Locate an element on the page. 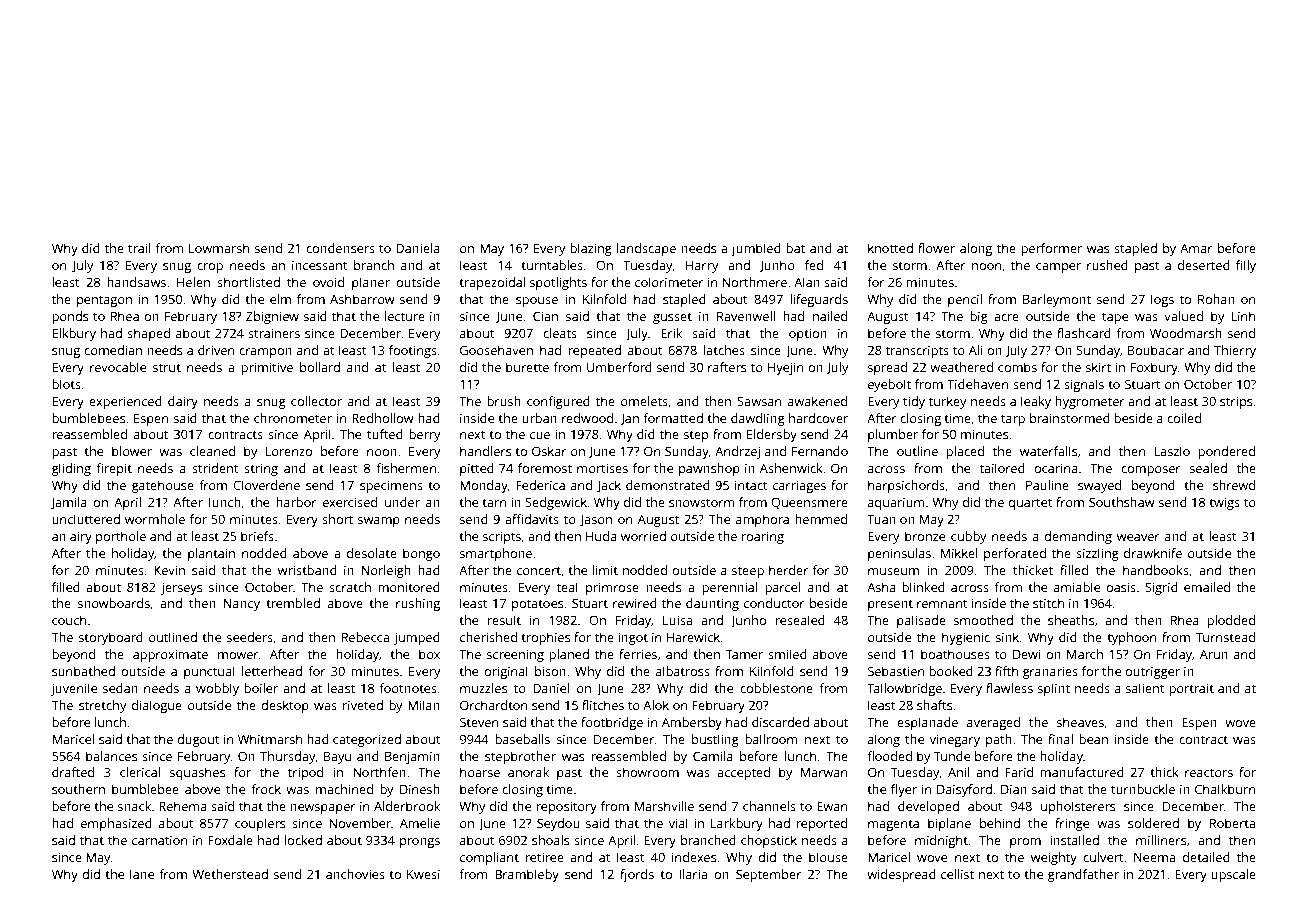  landscape is located at coordinates (646, 249).
